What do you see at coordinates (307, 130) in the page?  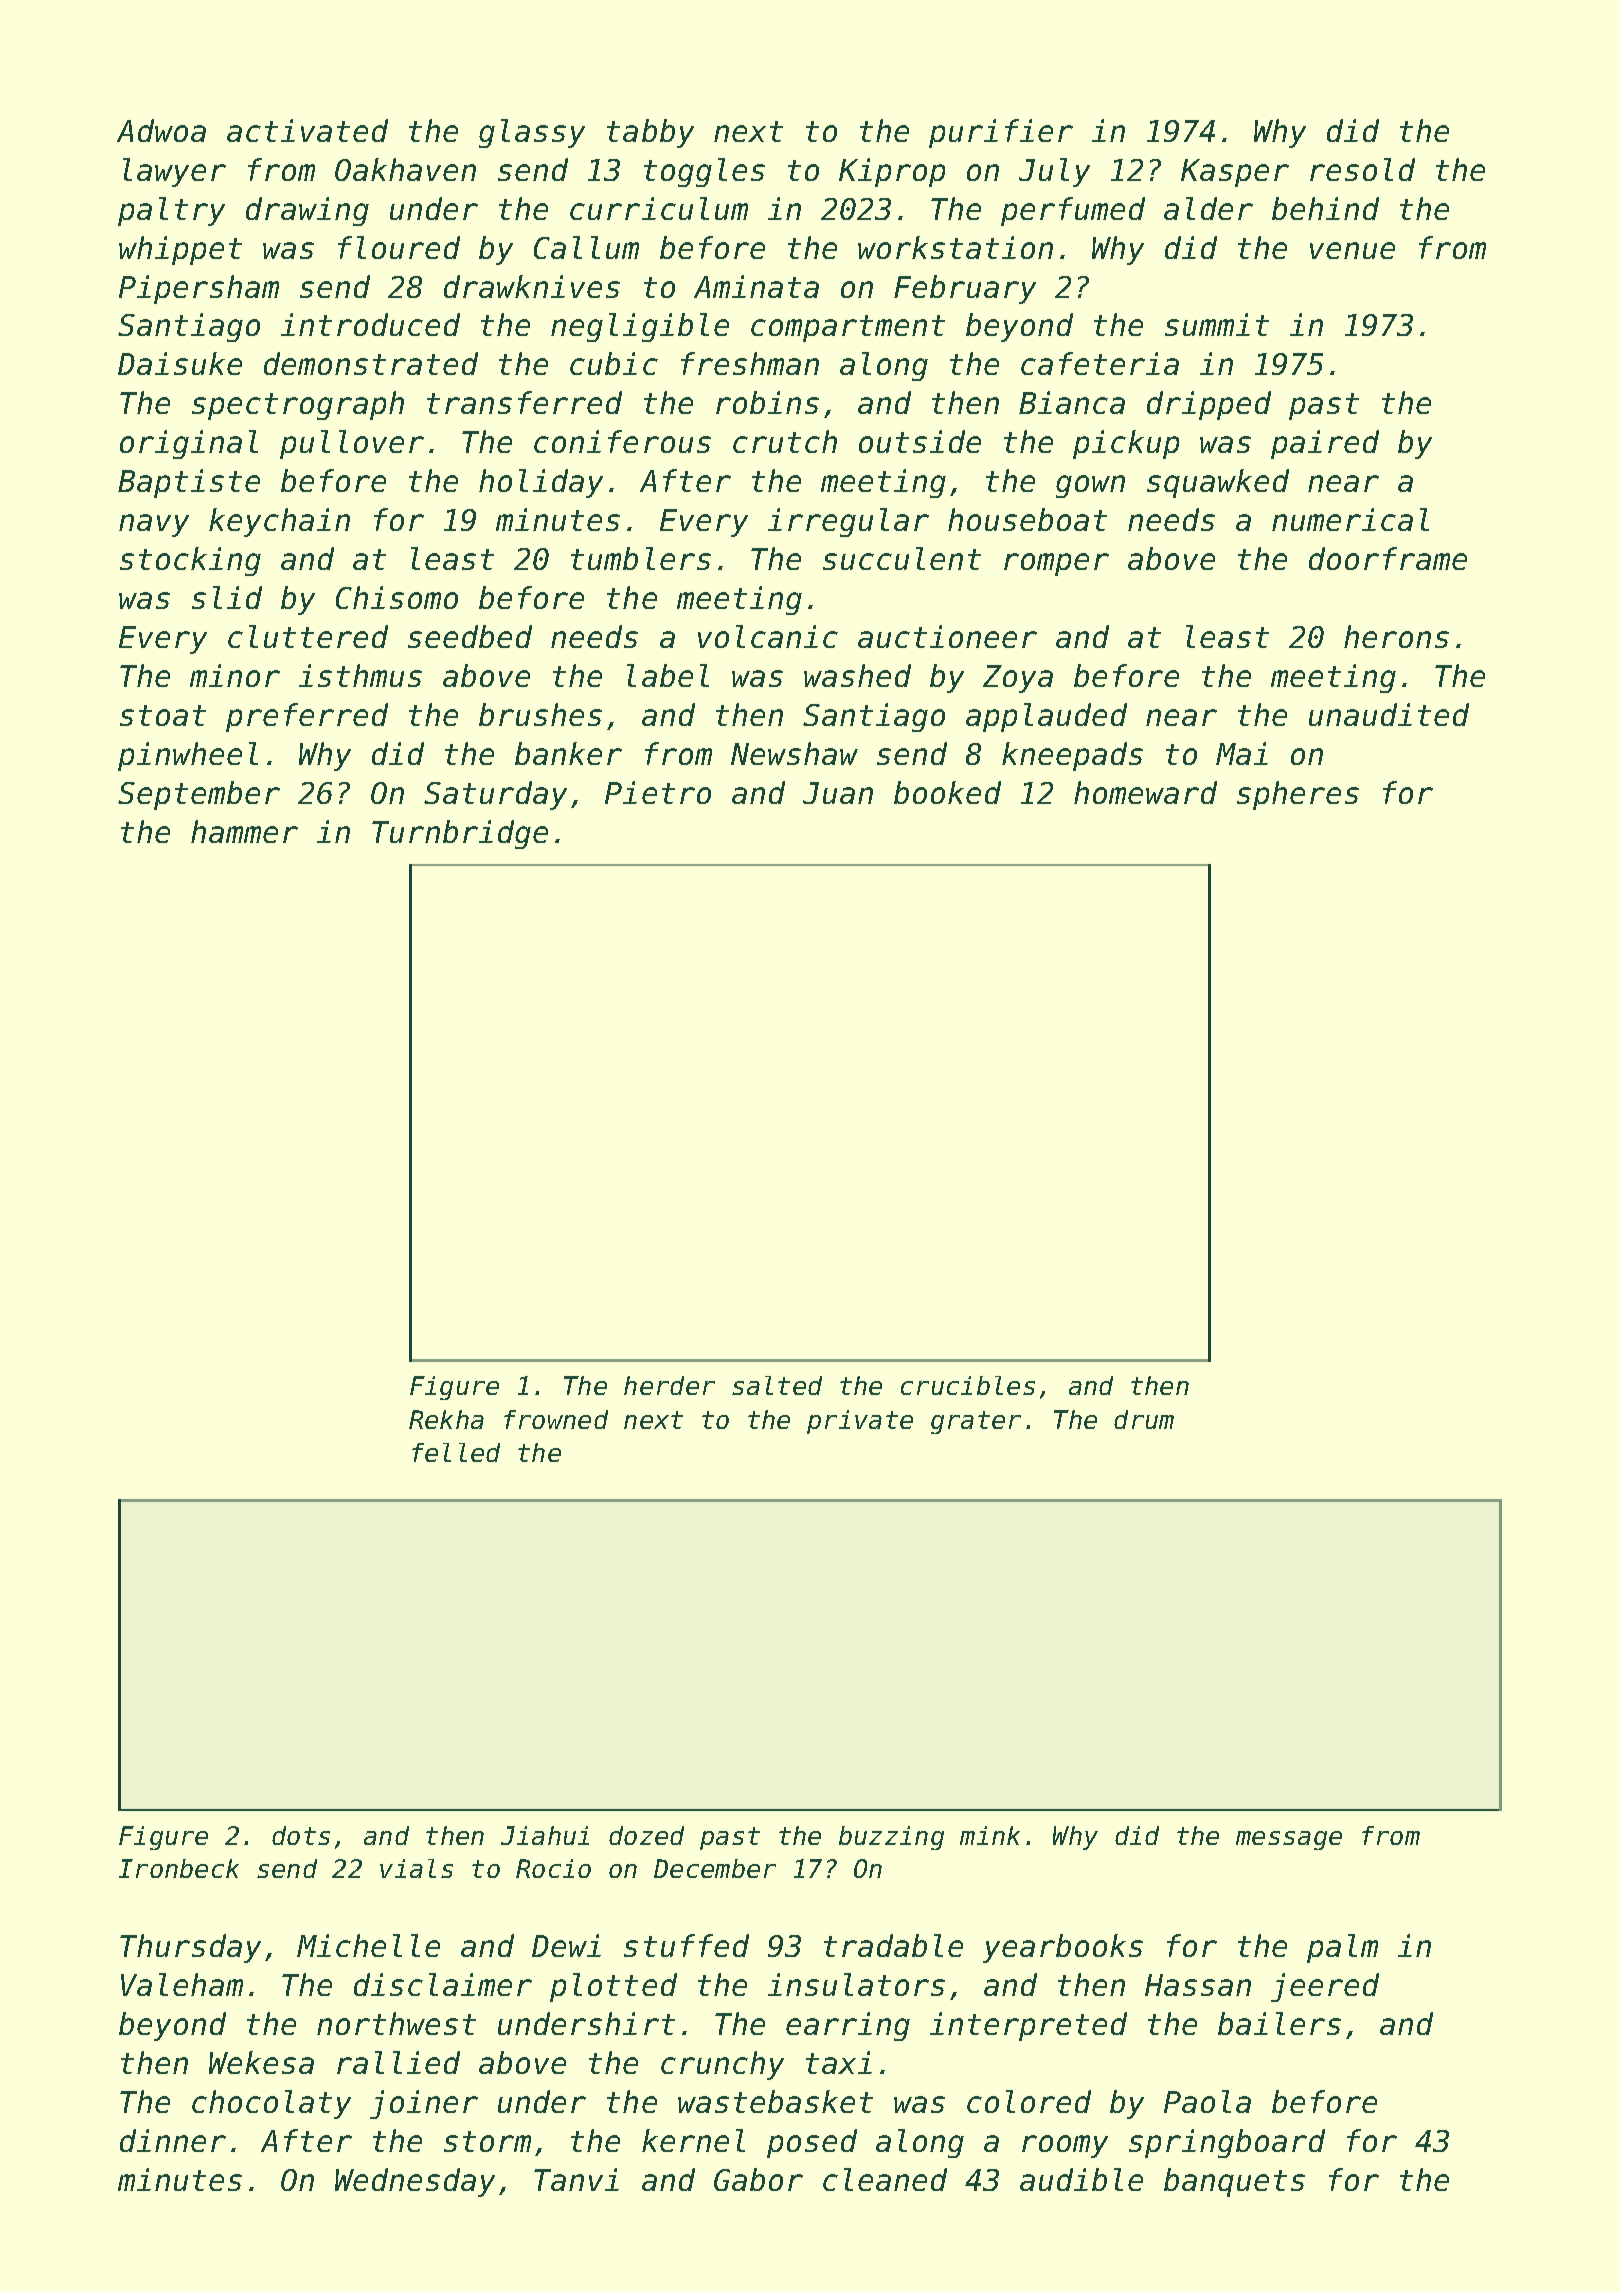 I see `activated` at bounding box center [307, 130].
